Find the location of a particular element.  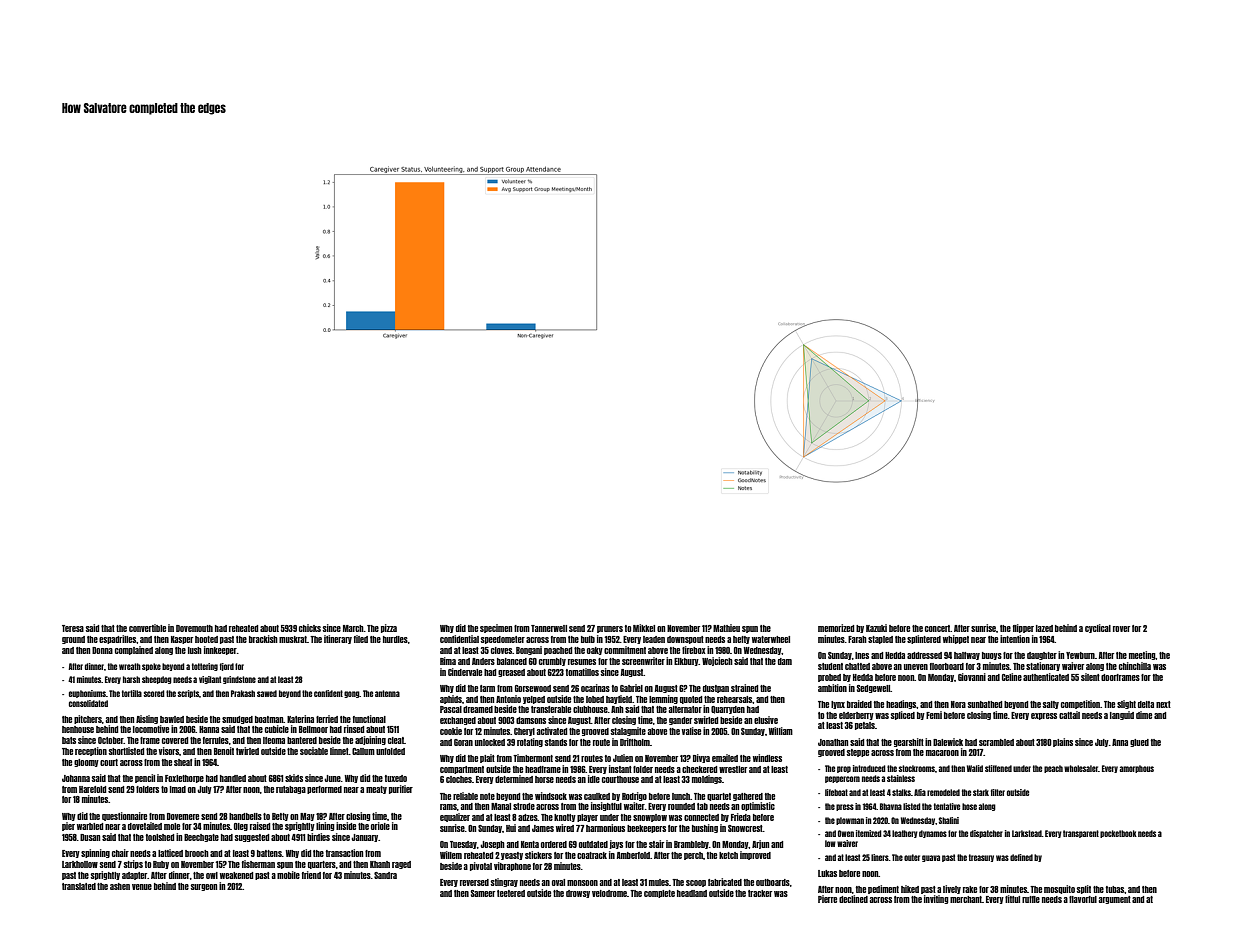

glued is located at coordinates (1139, 743).
